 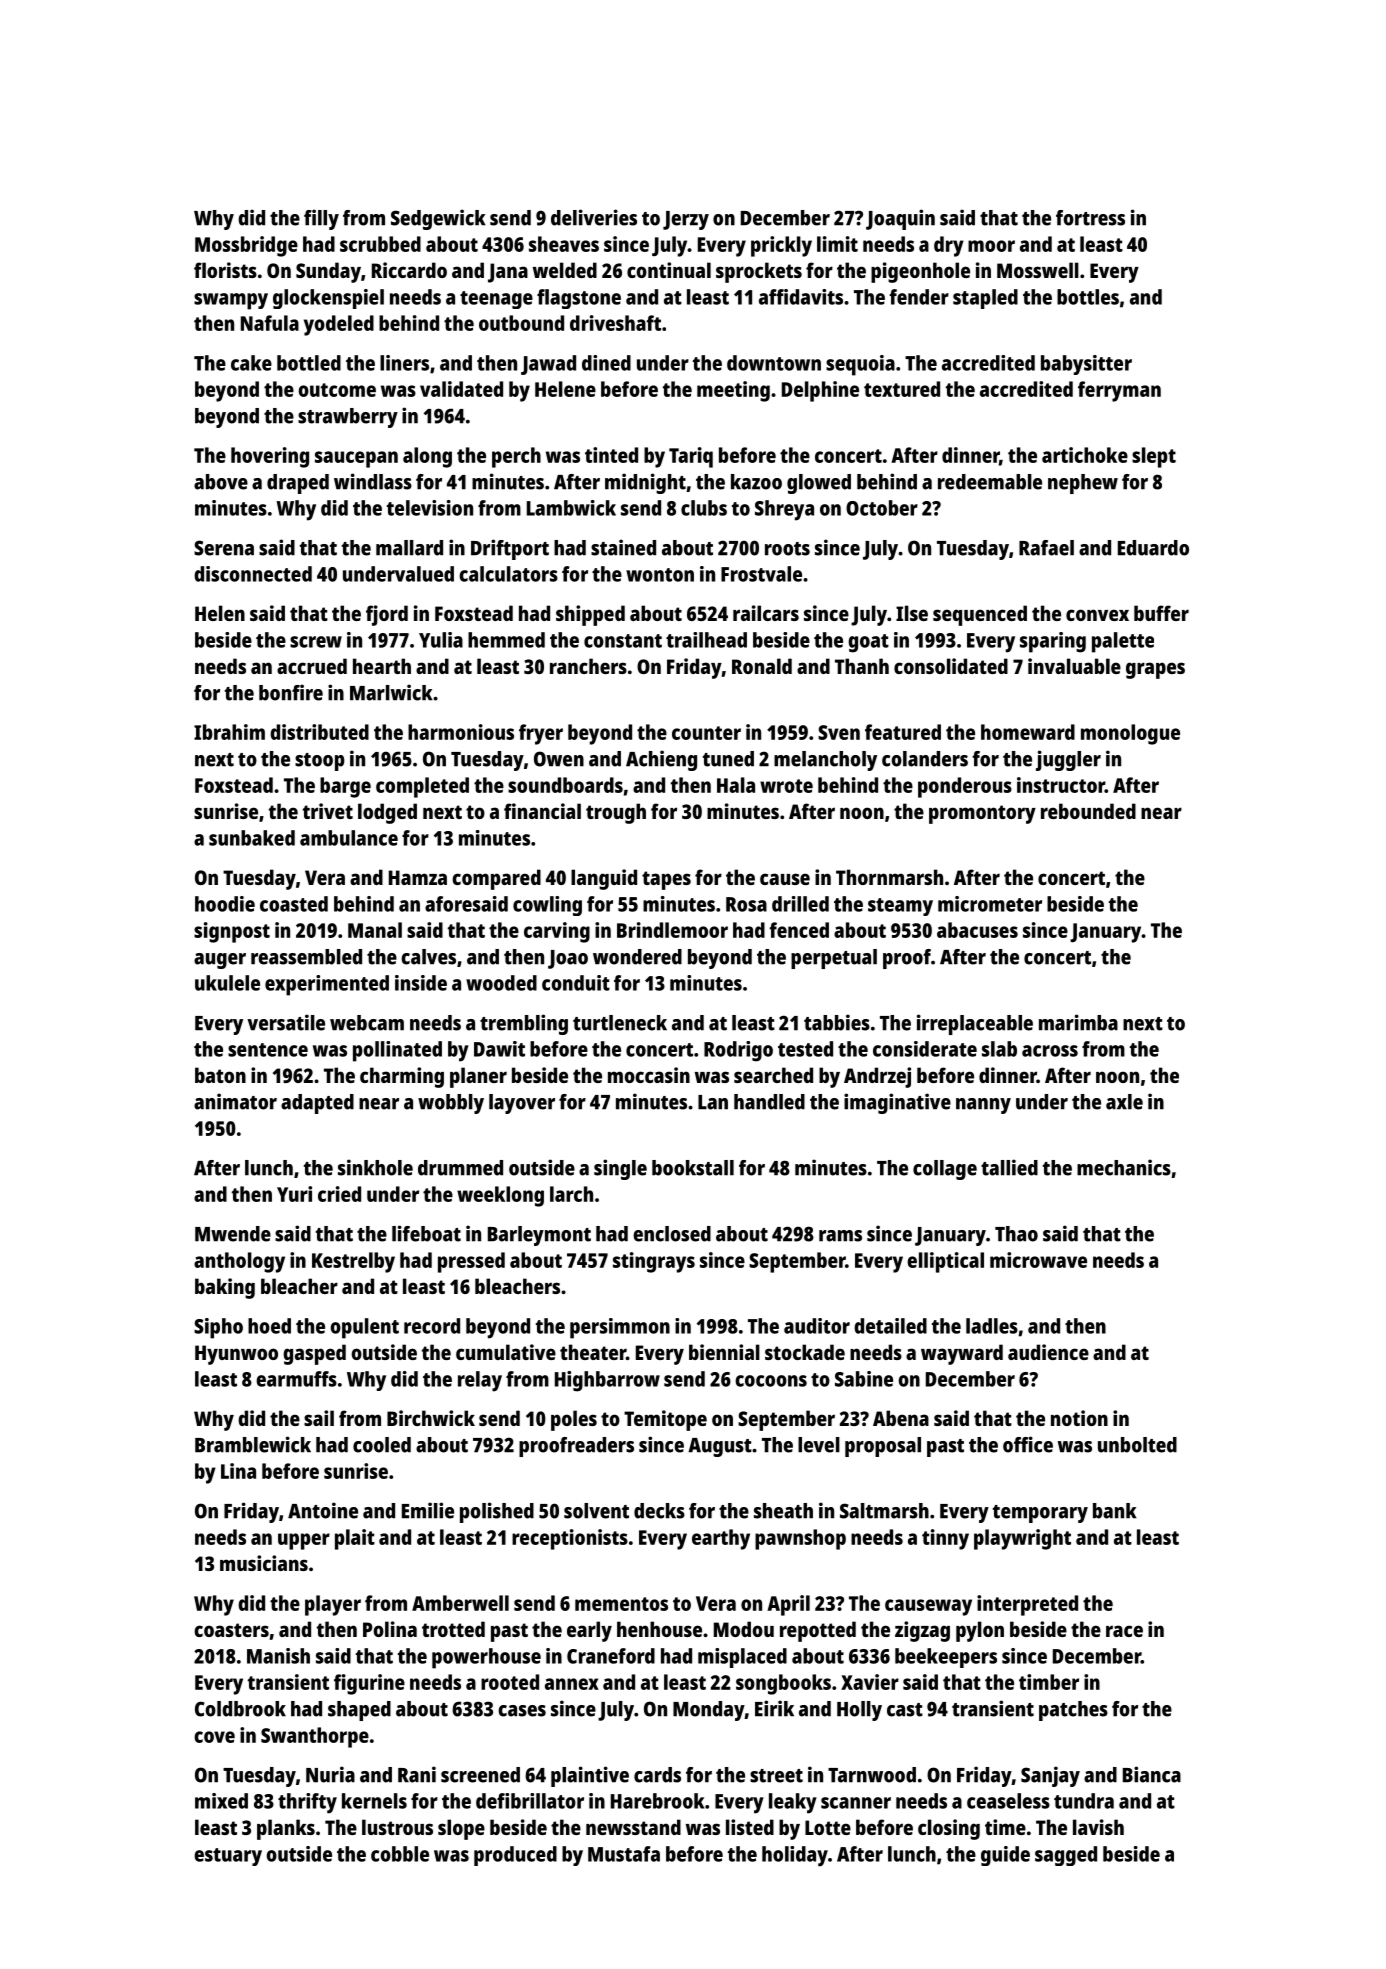 I want to click on bank, so click(x=1115, y=1511).
